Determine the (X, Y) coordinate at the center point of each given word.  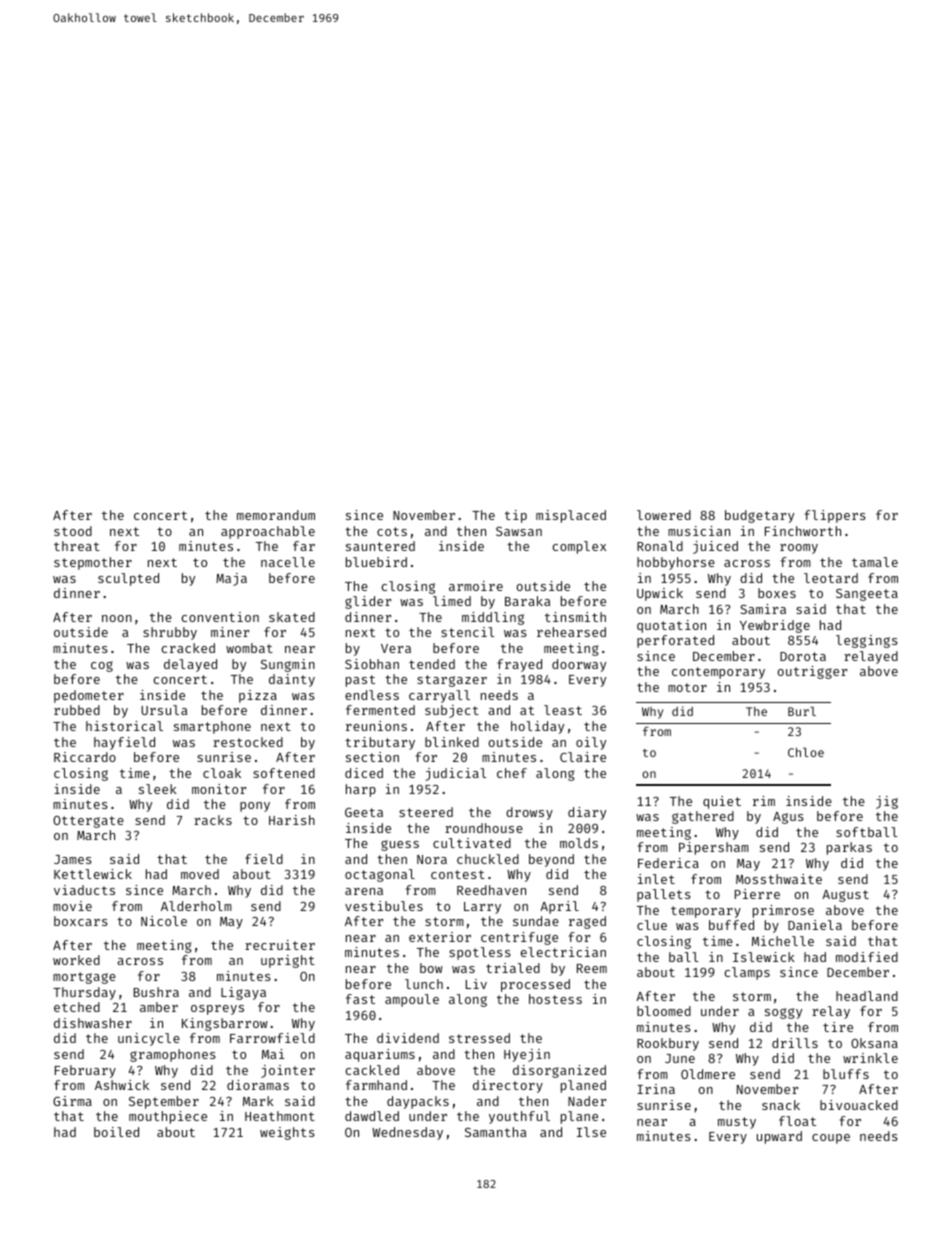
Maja (231, 579)
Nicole (164, 921)
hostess (555, 999)
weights (287, 1133)
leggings (867, 641)
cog (102, 666)
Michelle (783, 941)
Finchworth (803, 531)
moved (200, 874)
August (845, 896)
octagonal (380, 875)
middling (493, 618)
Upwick (660, 594)
